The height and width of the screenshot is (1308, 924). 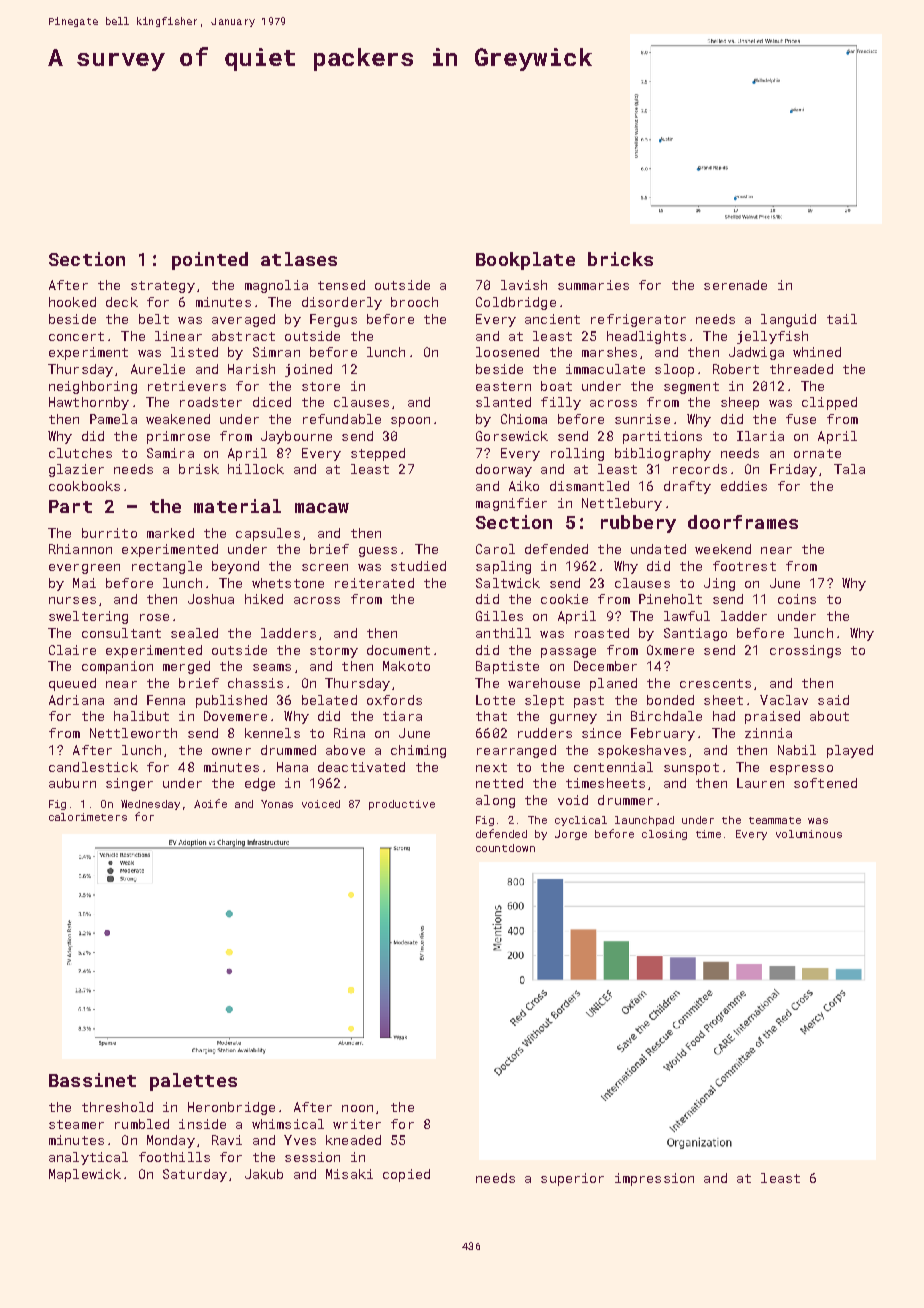 I want to click on Bassinet, so click(x=92, y=1080).
